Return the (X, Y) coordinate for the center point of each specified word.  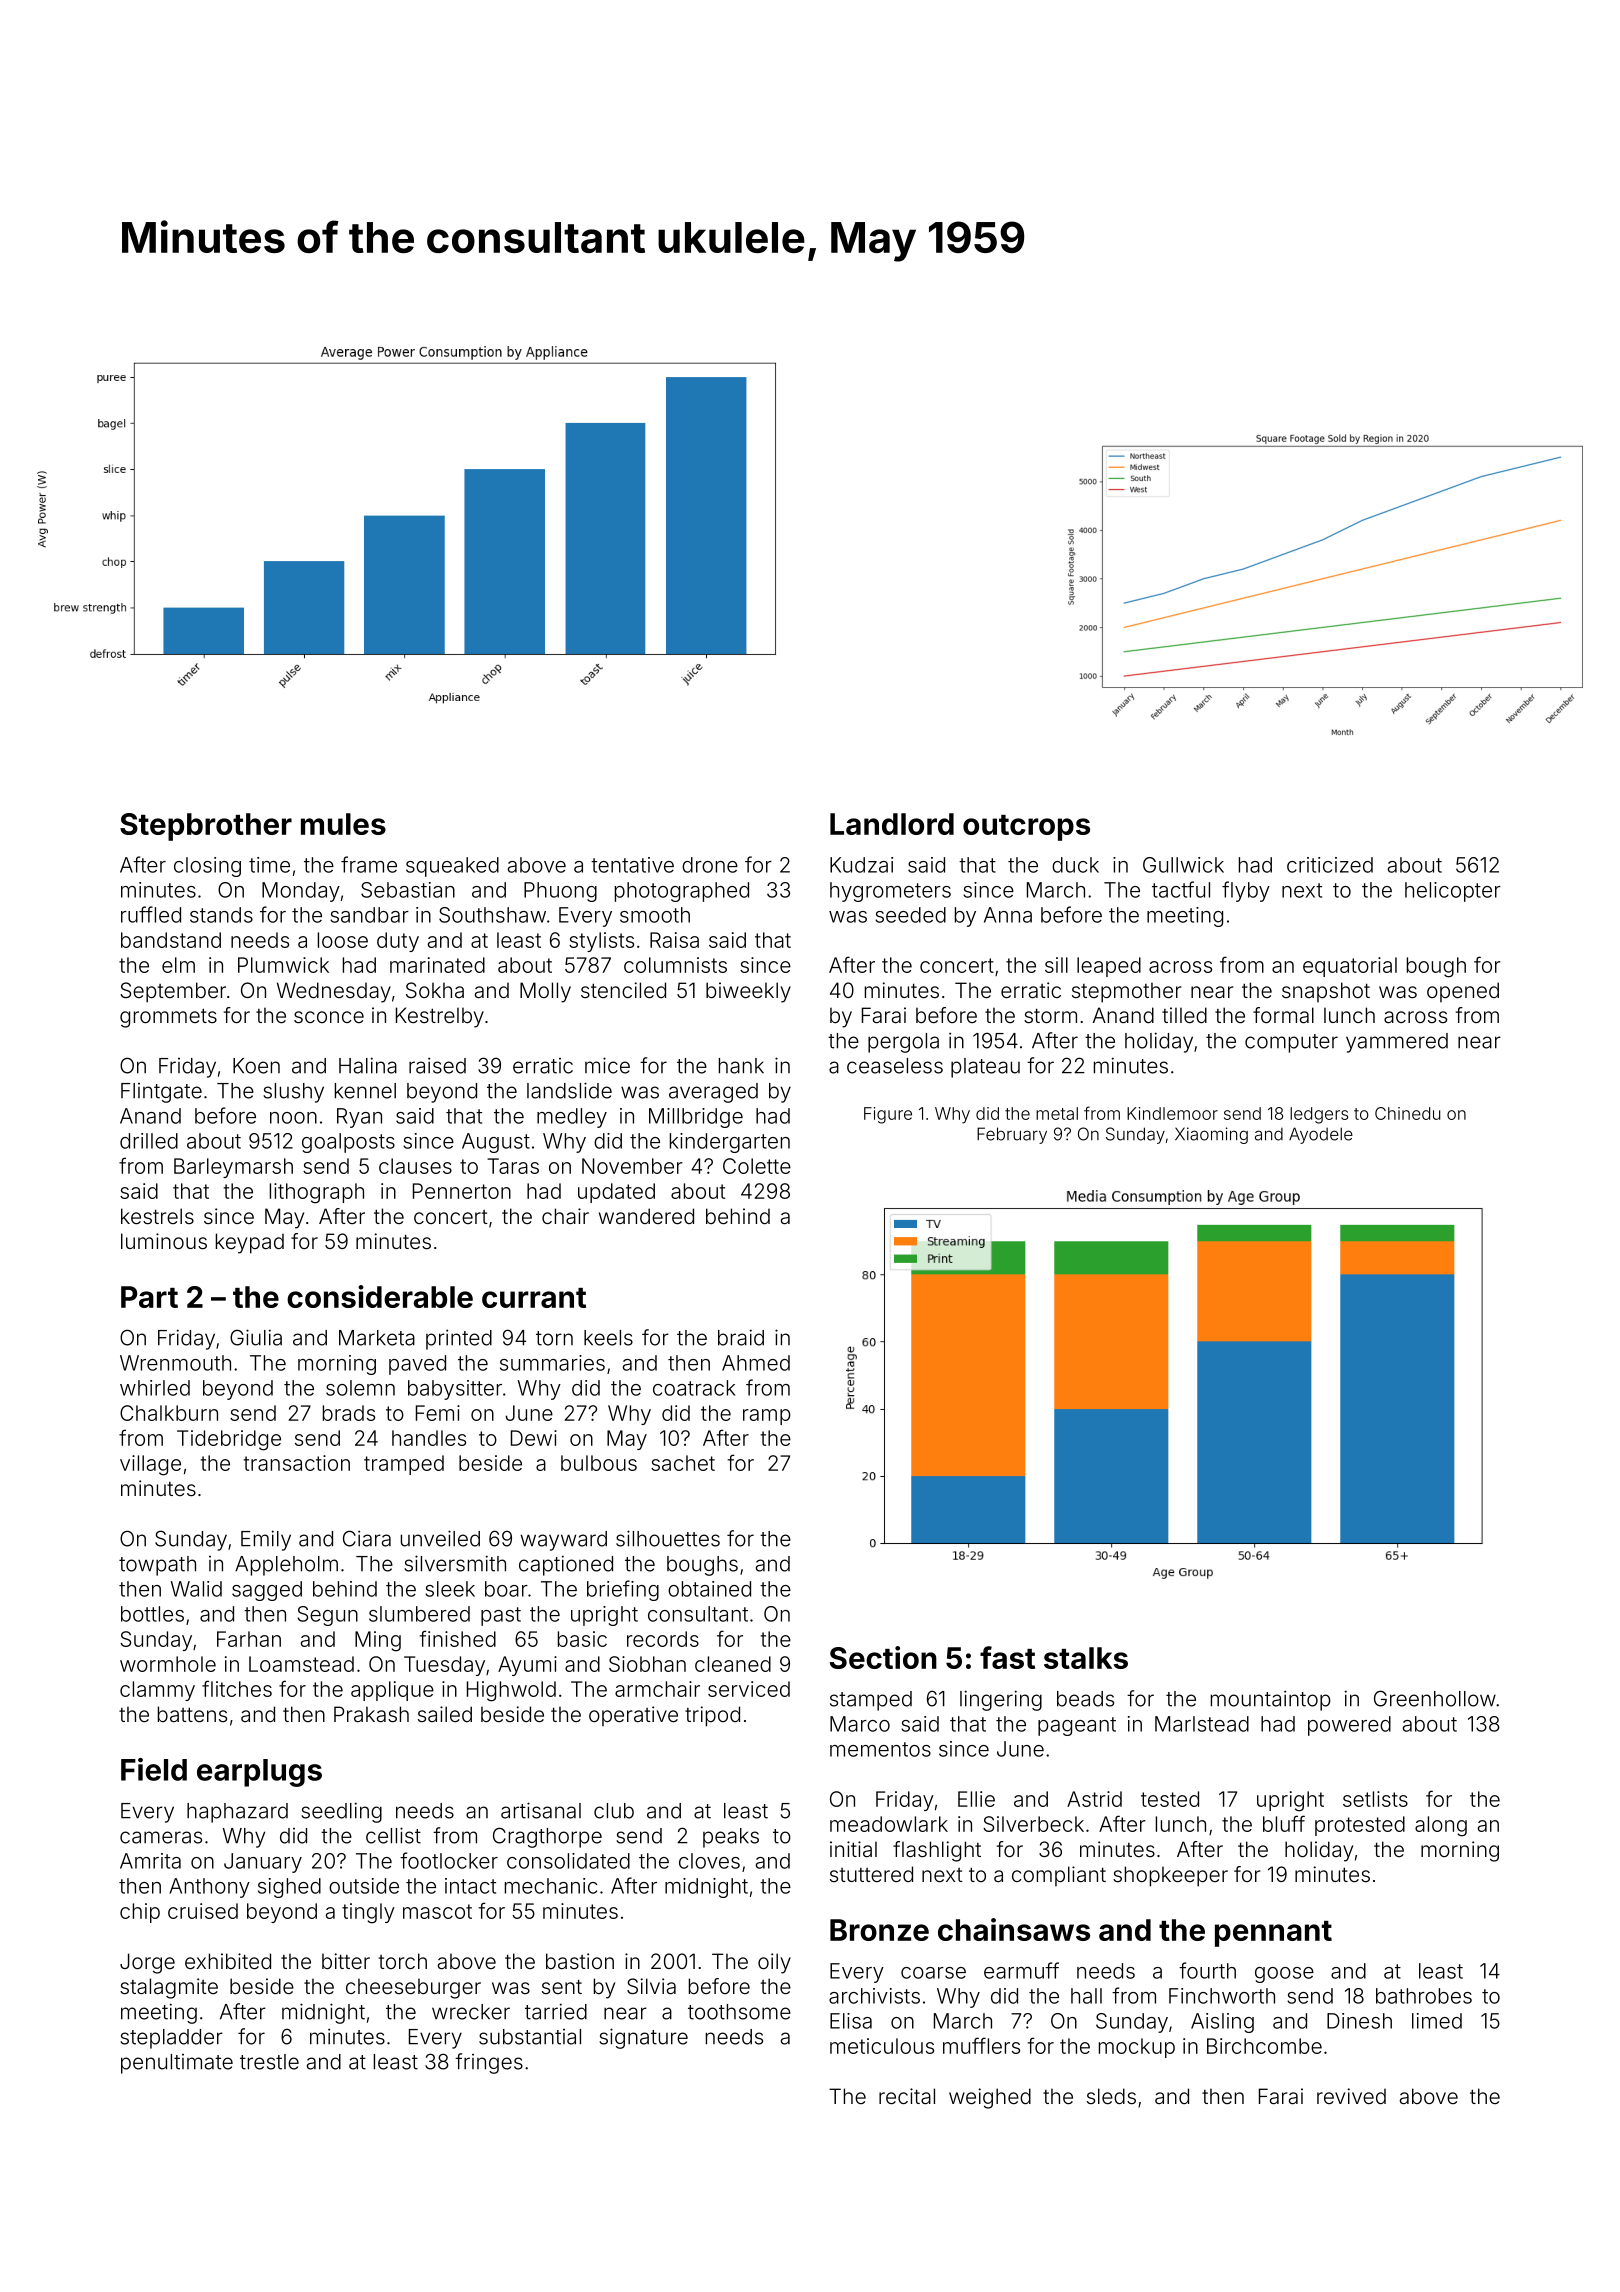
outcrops (1026, 828)
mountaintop (1271, 1700)
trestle (269, 2062)
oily (774, 1963)
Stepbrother (206, 827)
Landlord (892, 824)
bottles (152, 1614)
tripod (712, 1716)
